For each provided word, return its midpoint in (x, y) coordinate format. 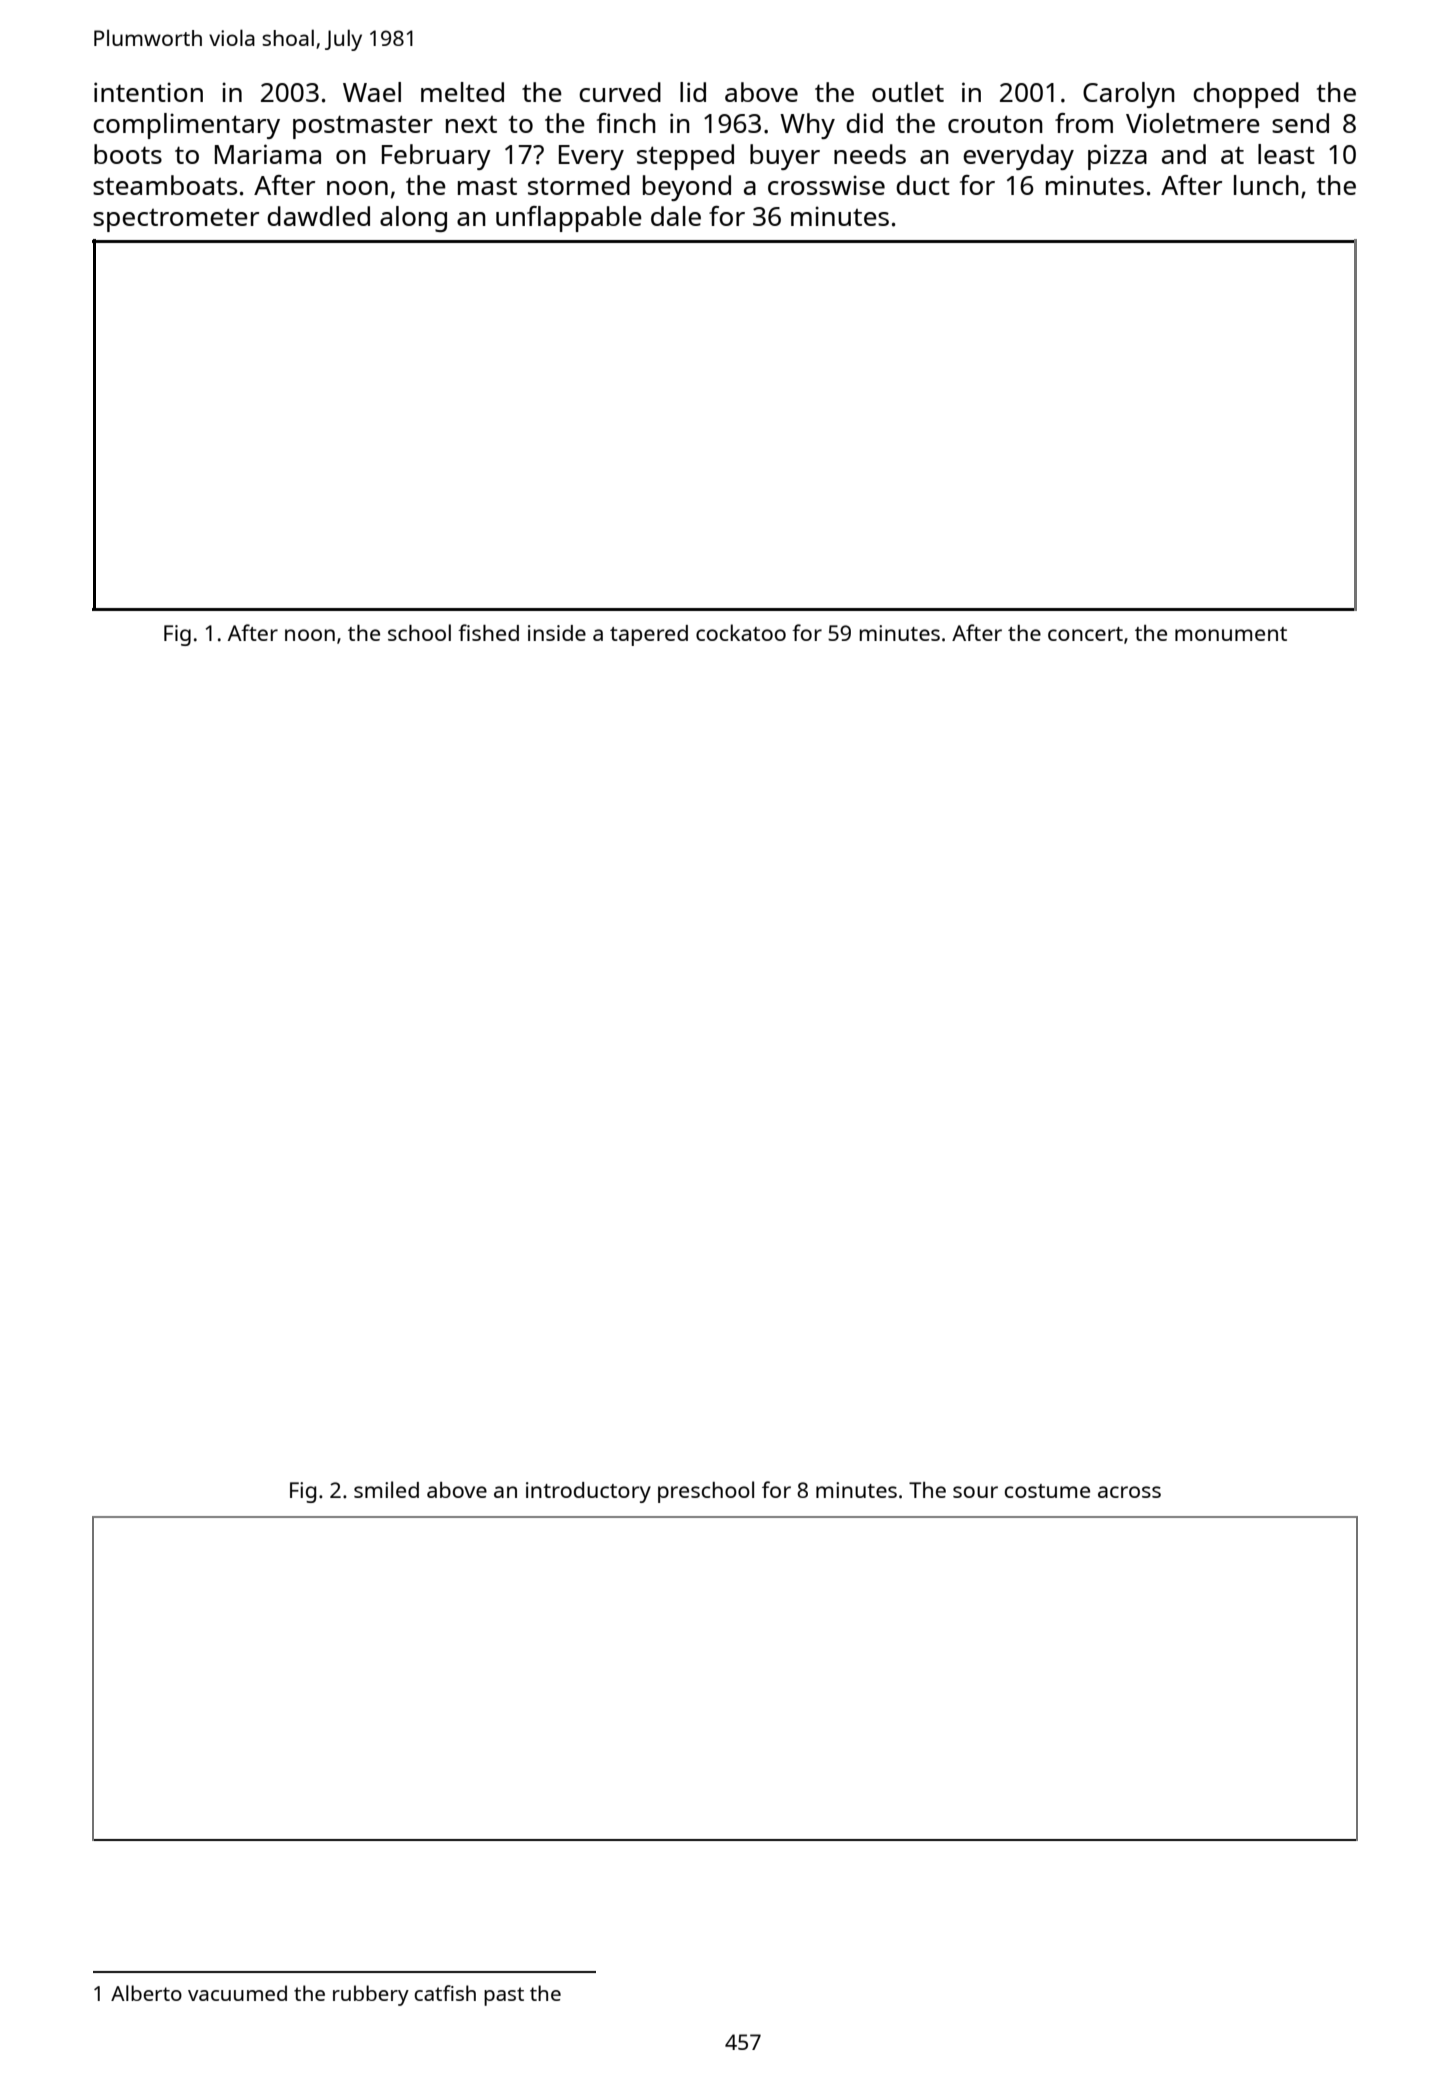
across (1129, 1492)
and (1184, 154)
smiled (386, 1489)
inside (557, 633)
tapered (649, 635)
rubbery (371, 1995)
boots (128, 154)
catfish (445, 1993)
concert (1085, 634)
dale (676, 216)
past (504, 1996)
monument (1231, 634)
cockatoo (741, 632)
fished (488, 632)
